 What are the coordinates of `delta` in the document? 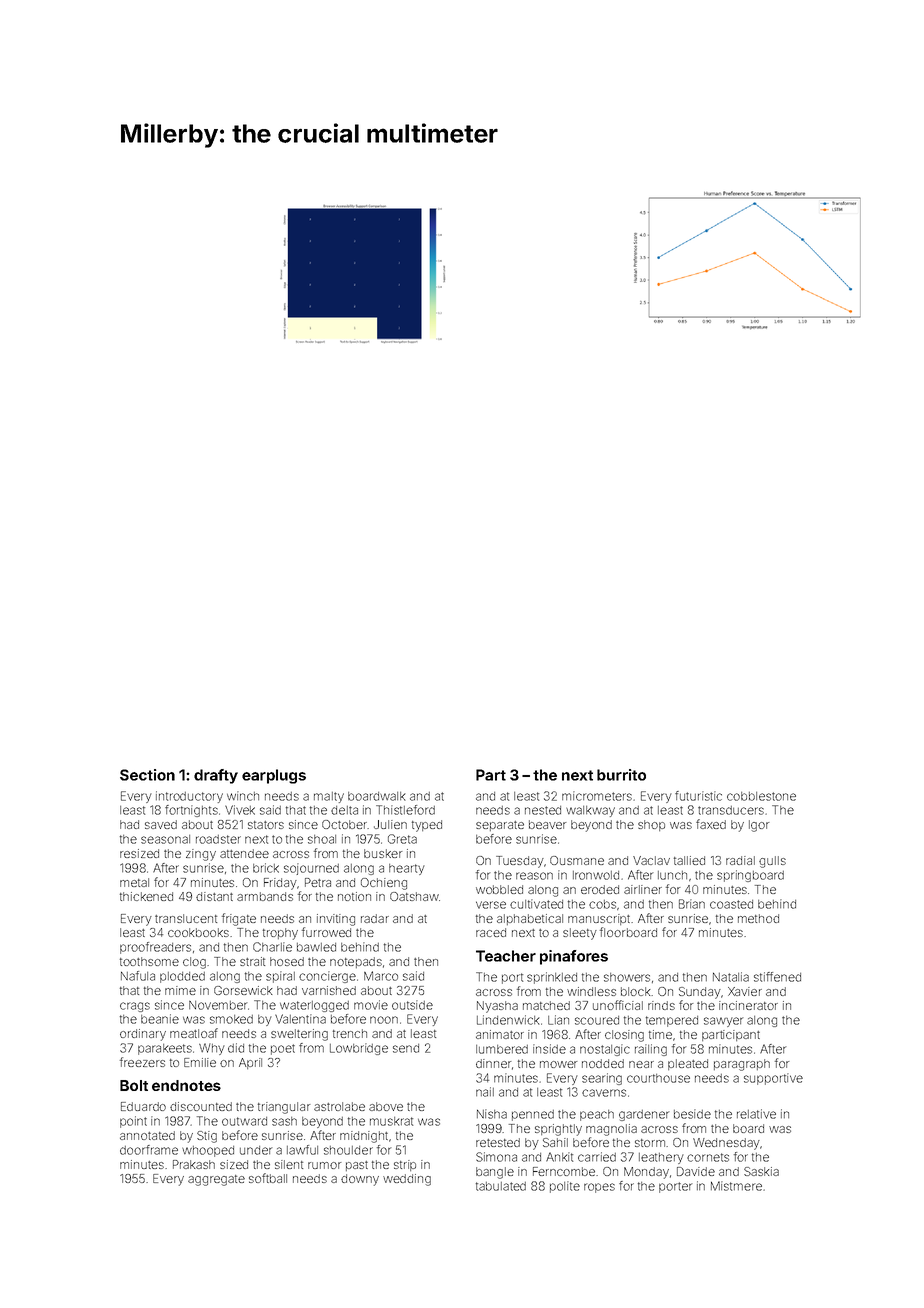 It's located at (344, 810).
